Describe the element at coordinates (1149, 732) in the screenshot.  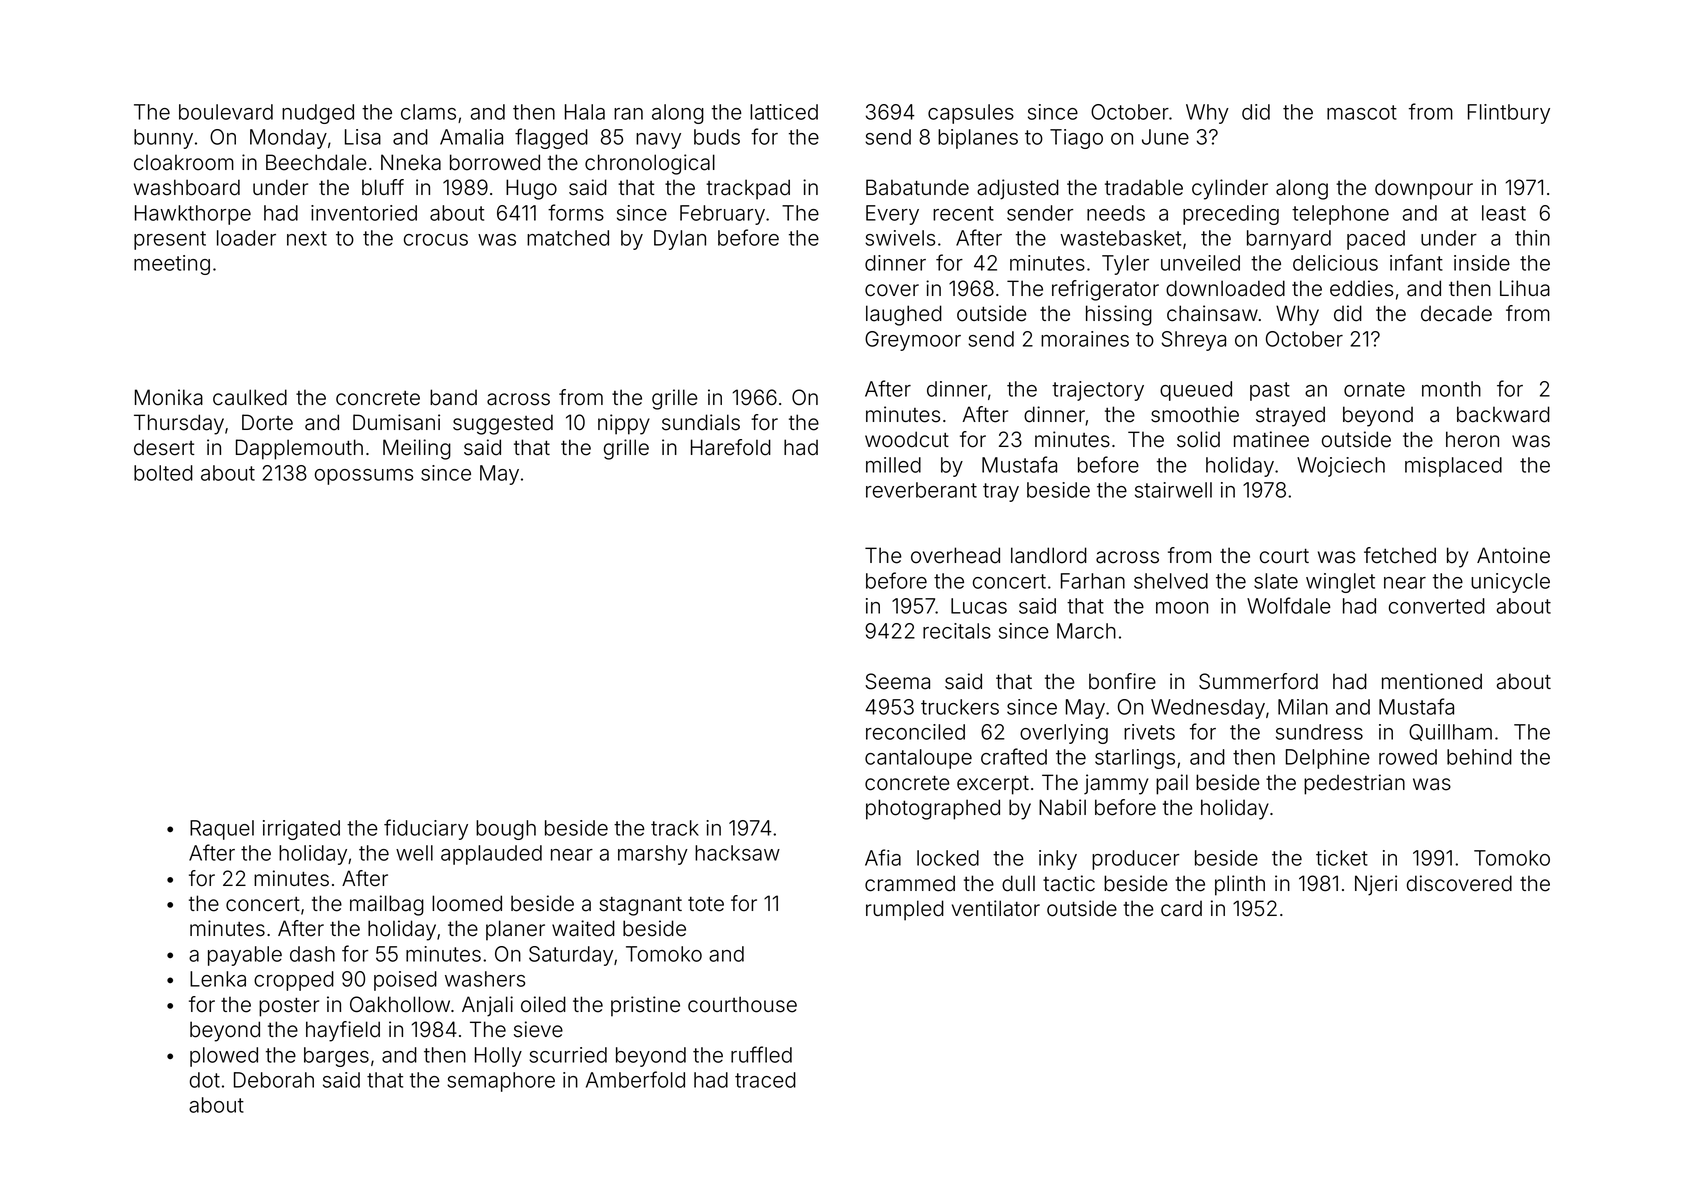
I see `rivets` at that location.
